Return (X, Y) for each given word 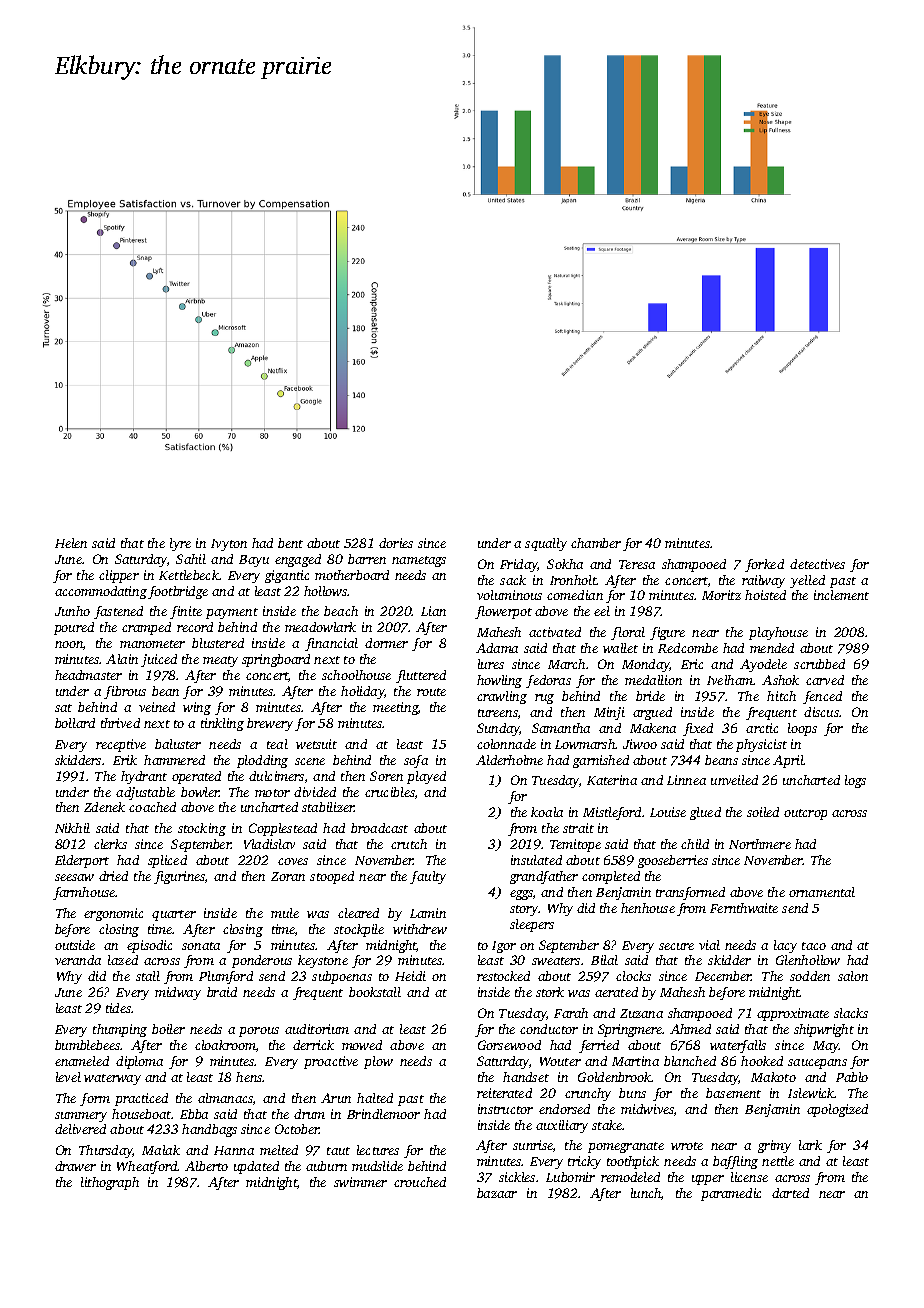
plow (378, 1062)
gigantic (287, 576)
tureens (498, 713)
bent (290, 543)
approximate (793, 1014)
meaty (220, 661)
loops (802, 729)
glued (705, 813)
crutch (409, 844)
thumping (120, 1030)
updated (256, 1167)
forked (764, 565)
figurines (179, 877)
